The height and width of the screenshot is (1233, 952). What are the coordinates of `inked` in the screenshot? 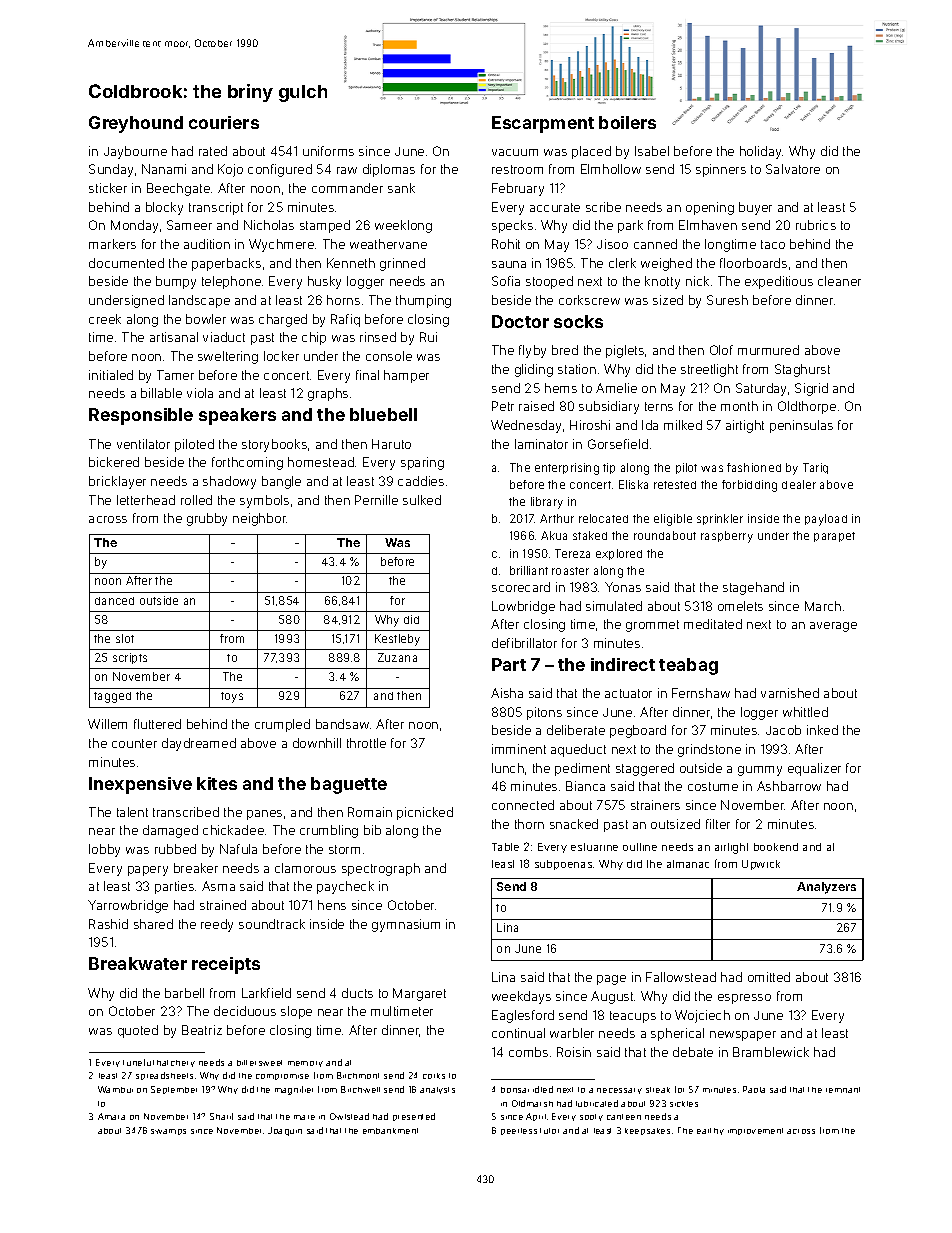 It's located at (822, 730).
